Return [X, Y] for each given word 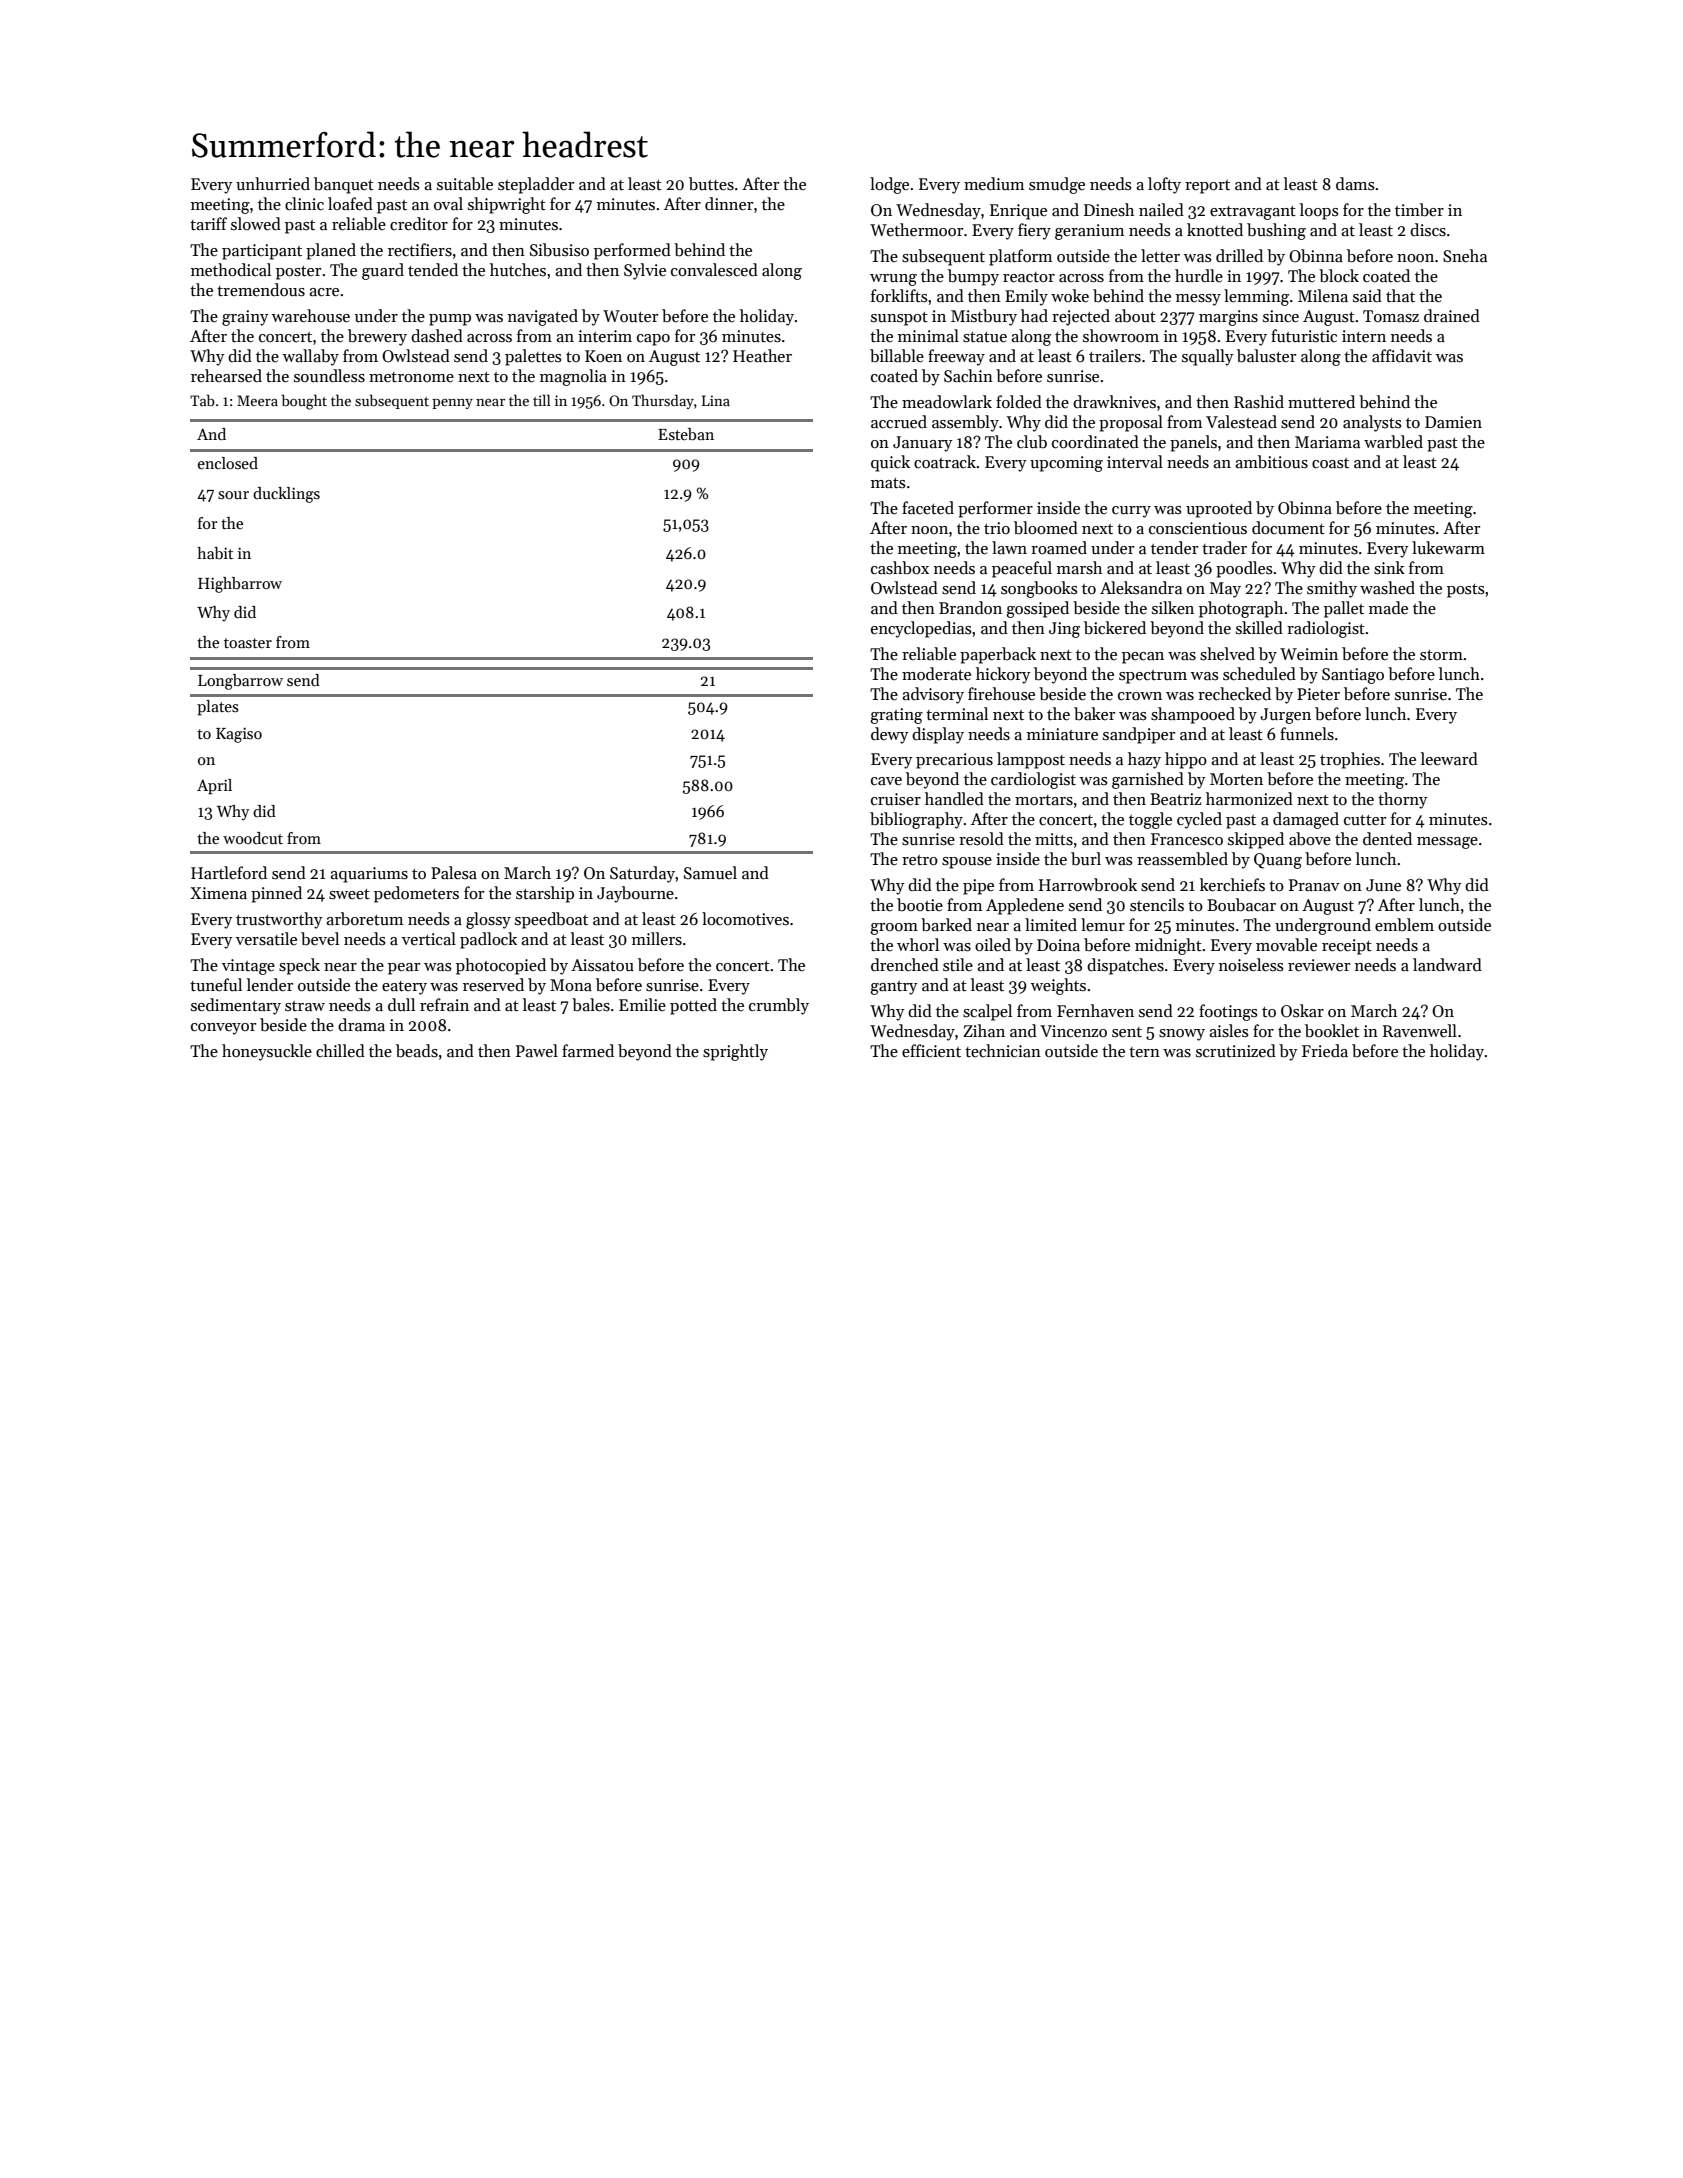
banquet [344, 185]
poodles [1244, 569]
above [1310, 839]
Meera [257, 400]
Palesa [454, 873]
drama [361, 1025]
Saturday [642, 874]
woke [1070, 296]
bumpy [973, 277]
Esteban [686, 434]
